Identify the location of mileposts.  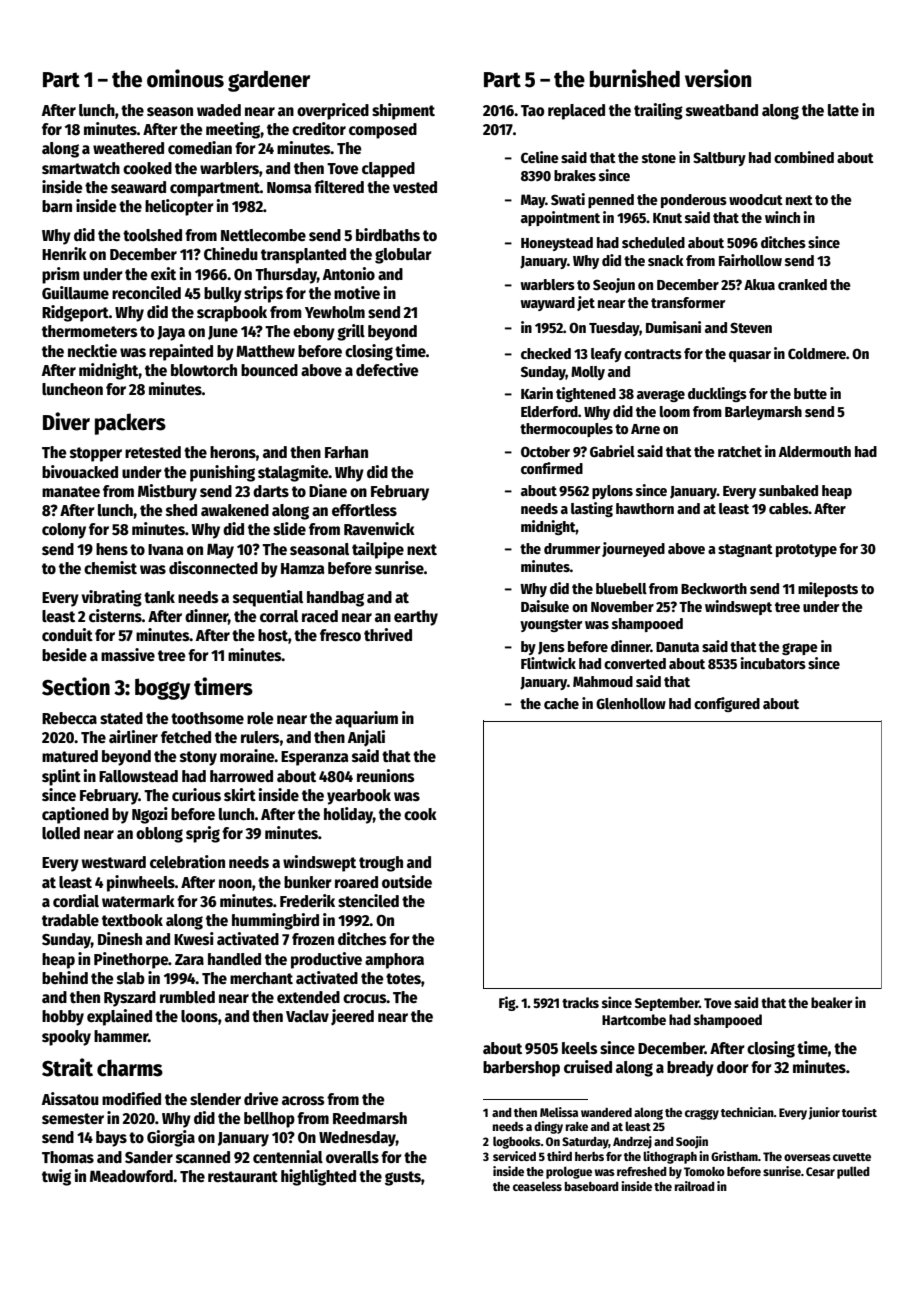
(828, 589).
